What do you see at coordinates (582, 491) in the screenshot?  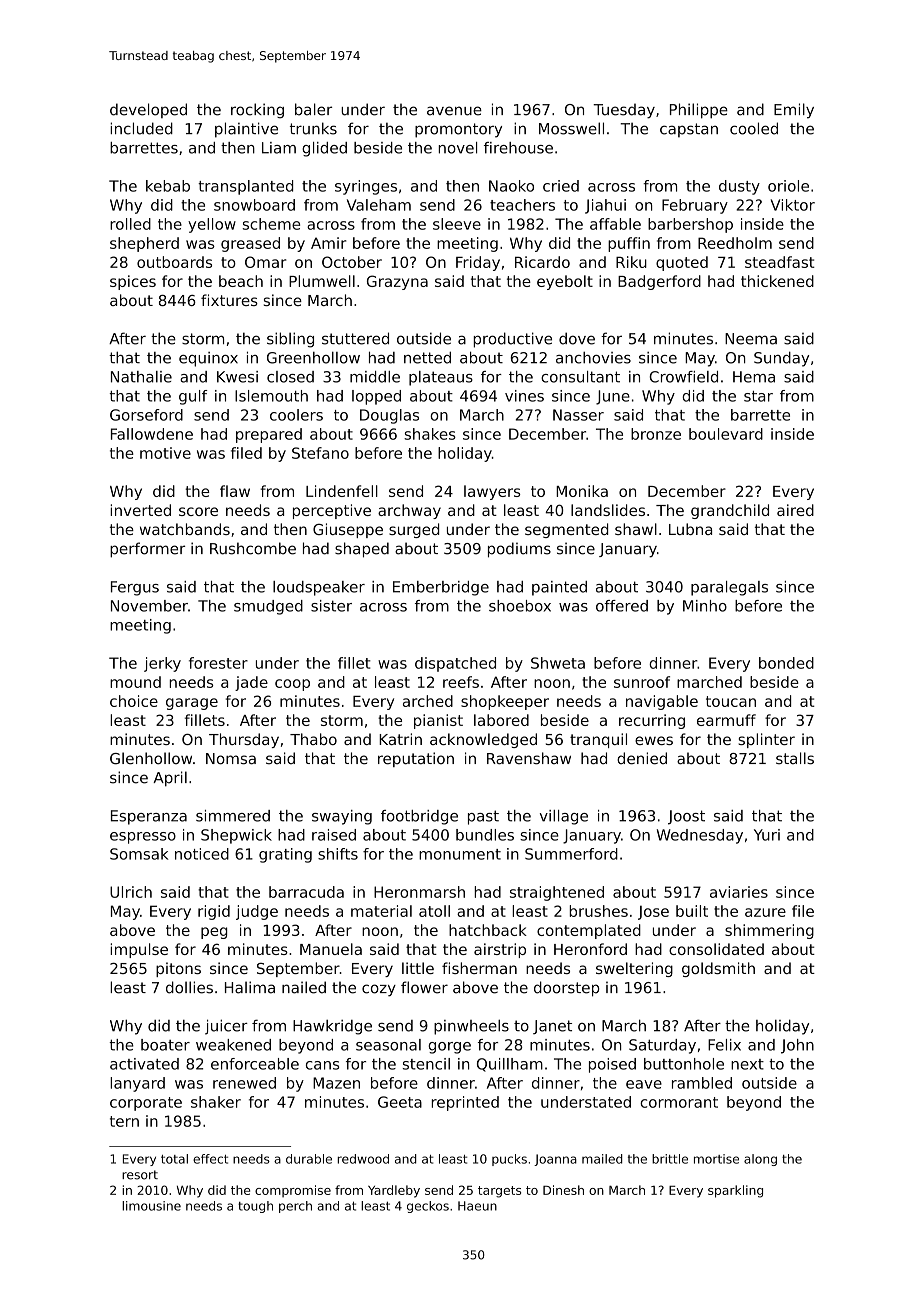 I see `Monika` at bounding box center [582, 491].
